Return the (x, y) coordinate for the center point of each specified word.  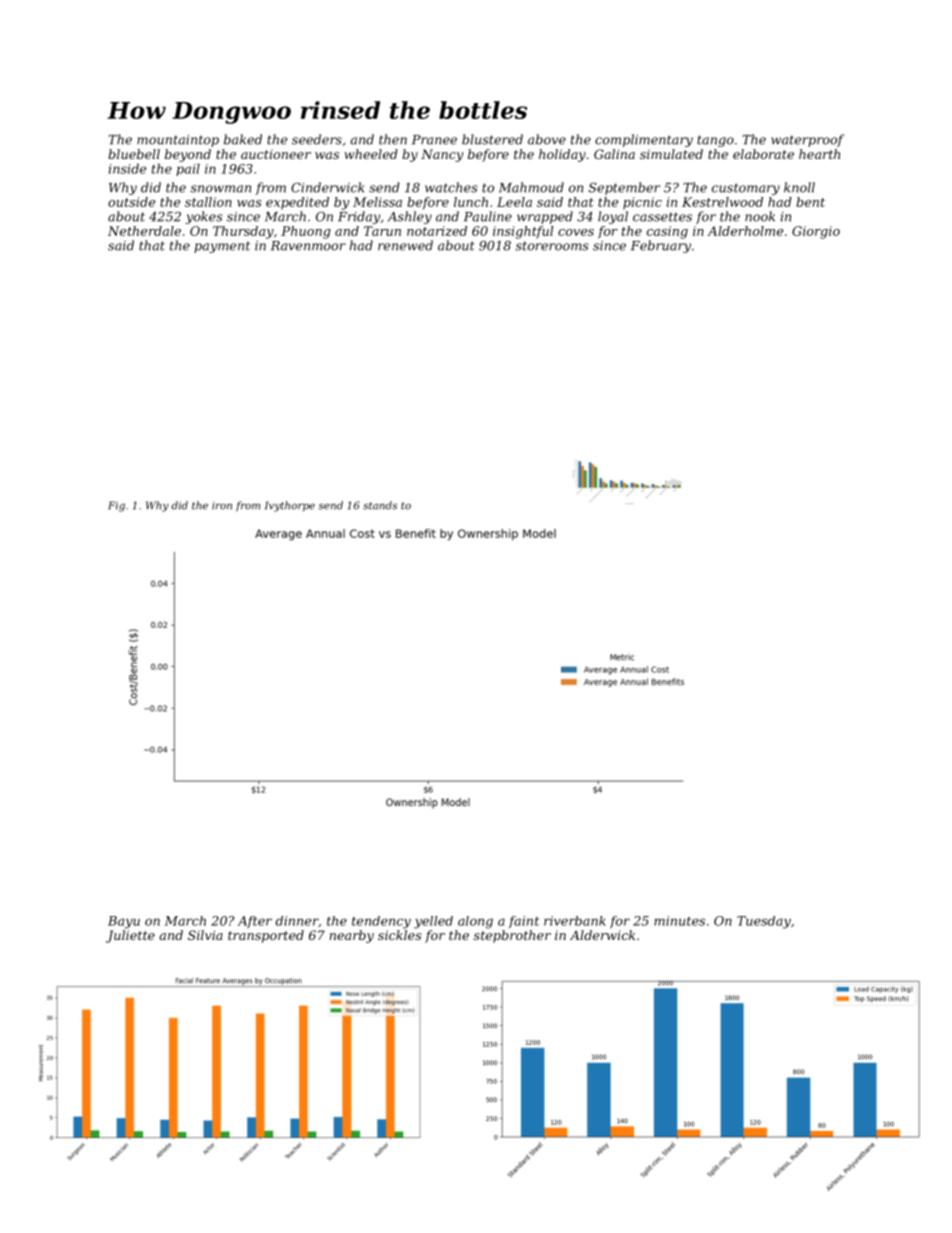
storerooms (552, 246)
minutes (679, 921)
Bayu (124, 922)
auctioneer (276, 154)
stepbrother (512, 936)
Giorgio (816, 232)
